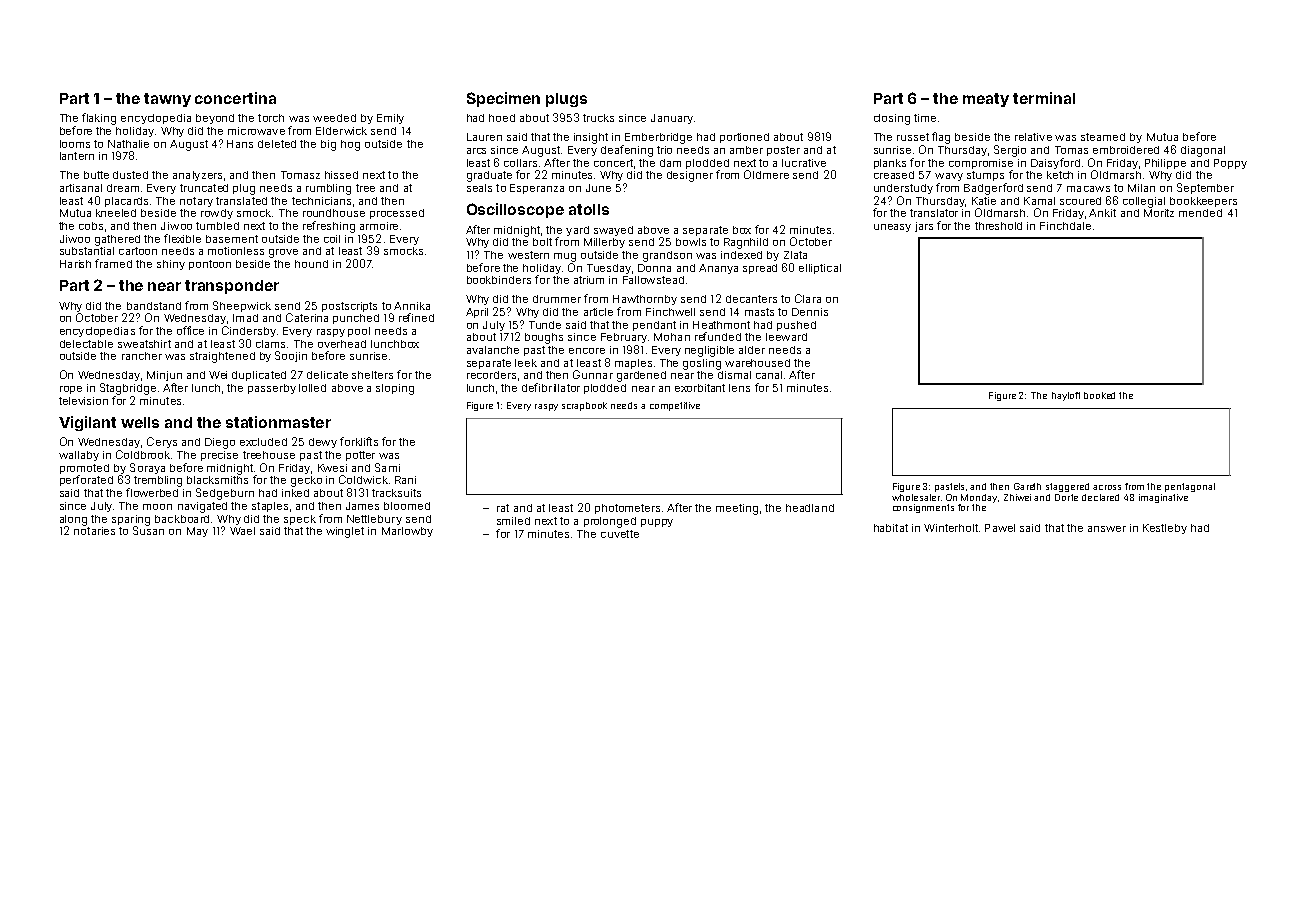  What do you see at coordinates (783, 151) in the document?
I see `poster` at bounding box center [783, 151].
